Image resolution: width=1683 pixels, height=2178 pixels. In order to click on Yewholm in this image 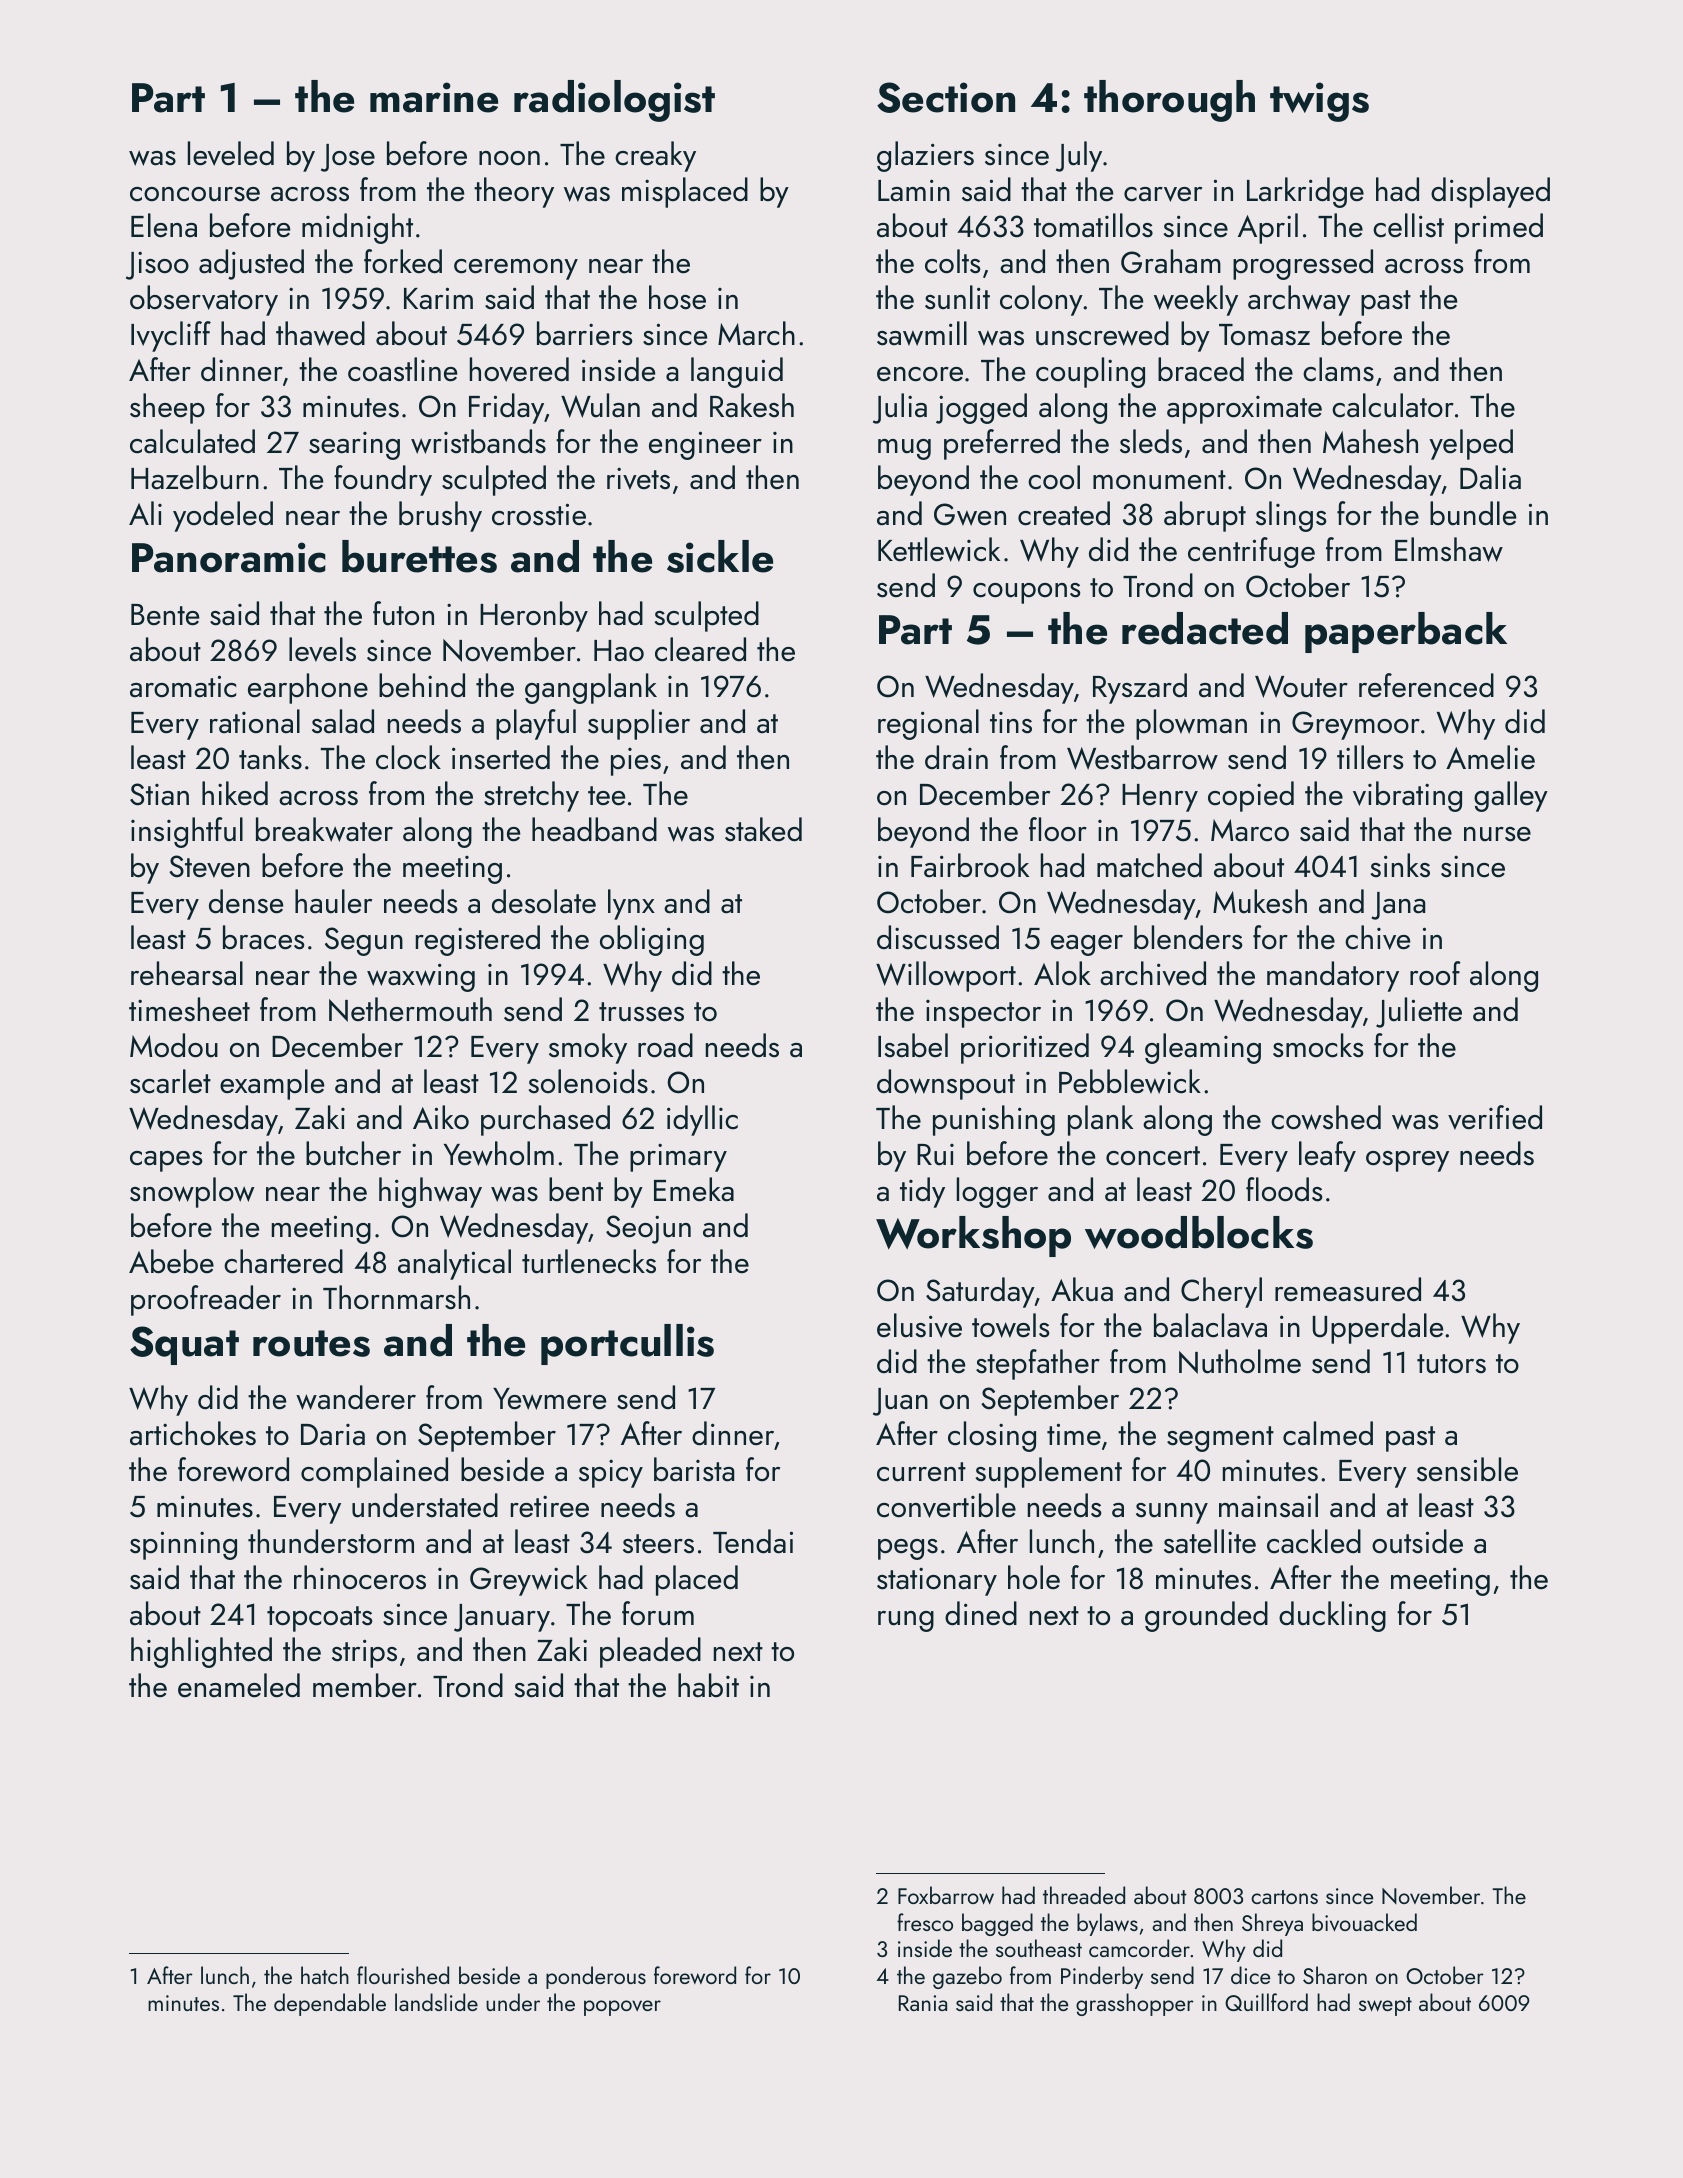, I will do `click(499, 1153)`.
